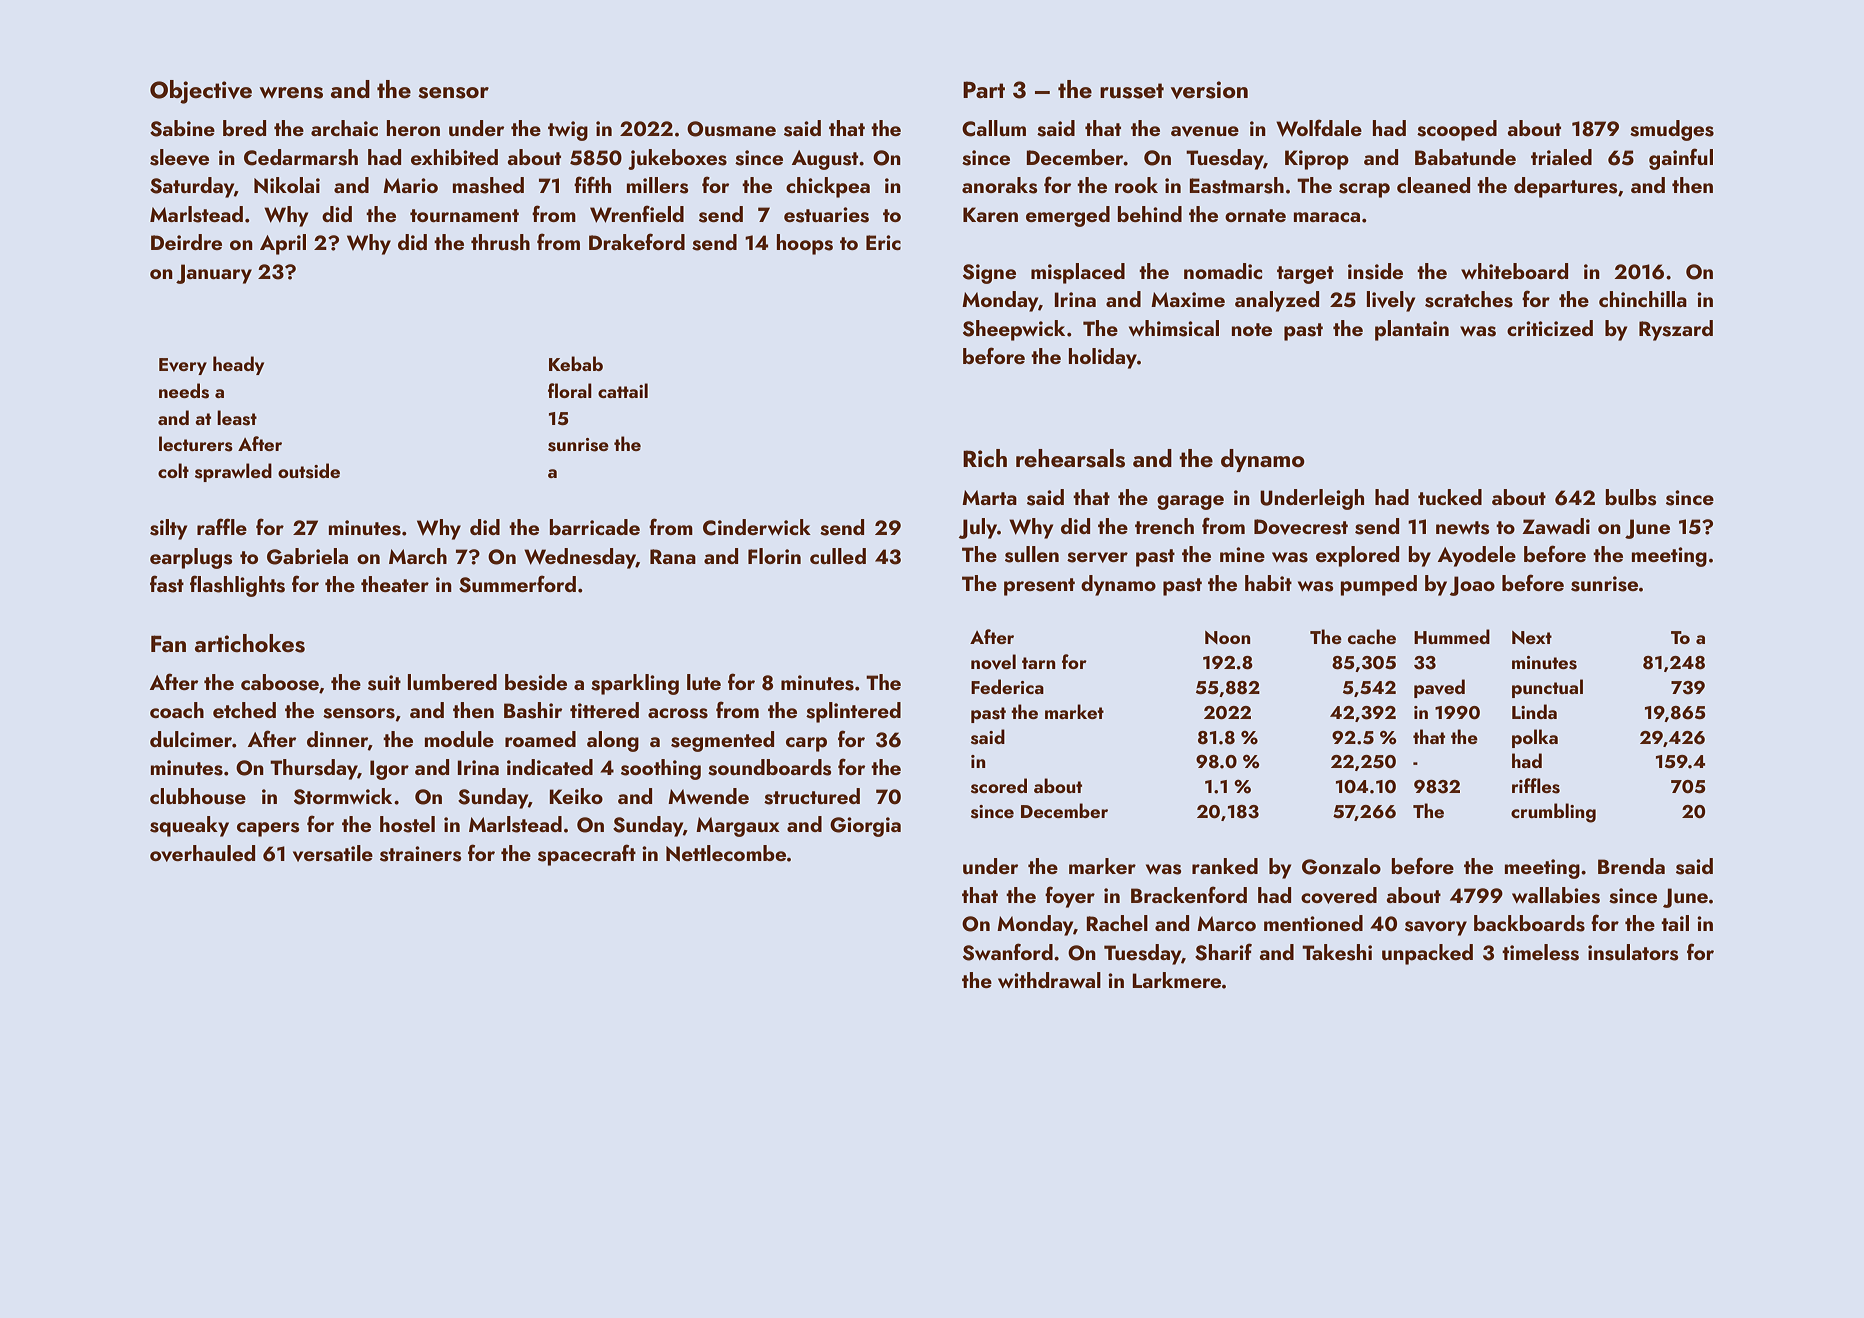  I want to click on Brenda, so click(1631, 866).
